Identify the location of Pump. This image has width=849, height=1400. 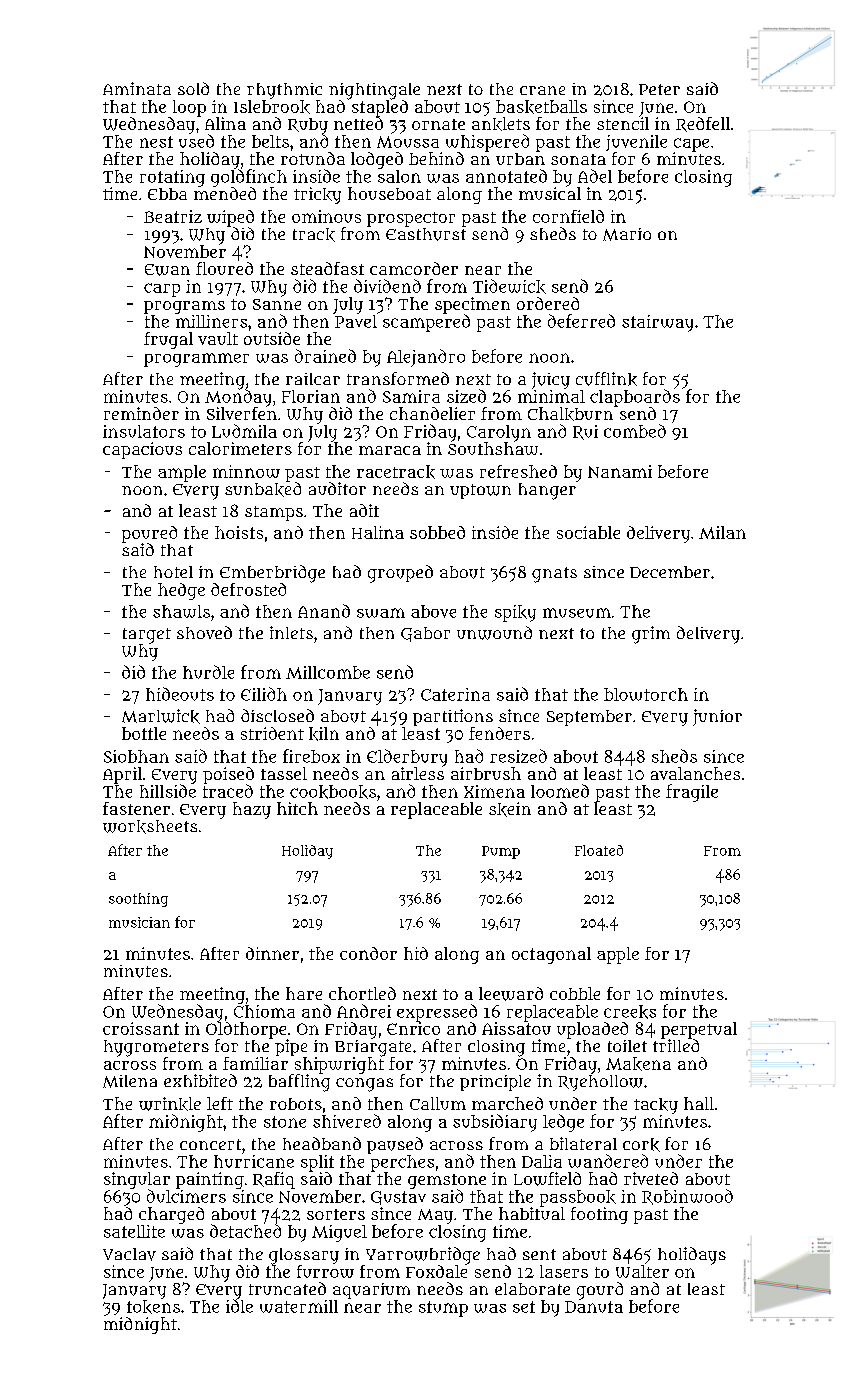
(501, 852).
